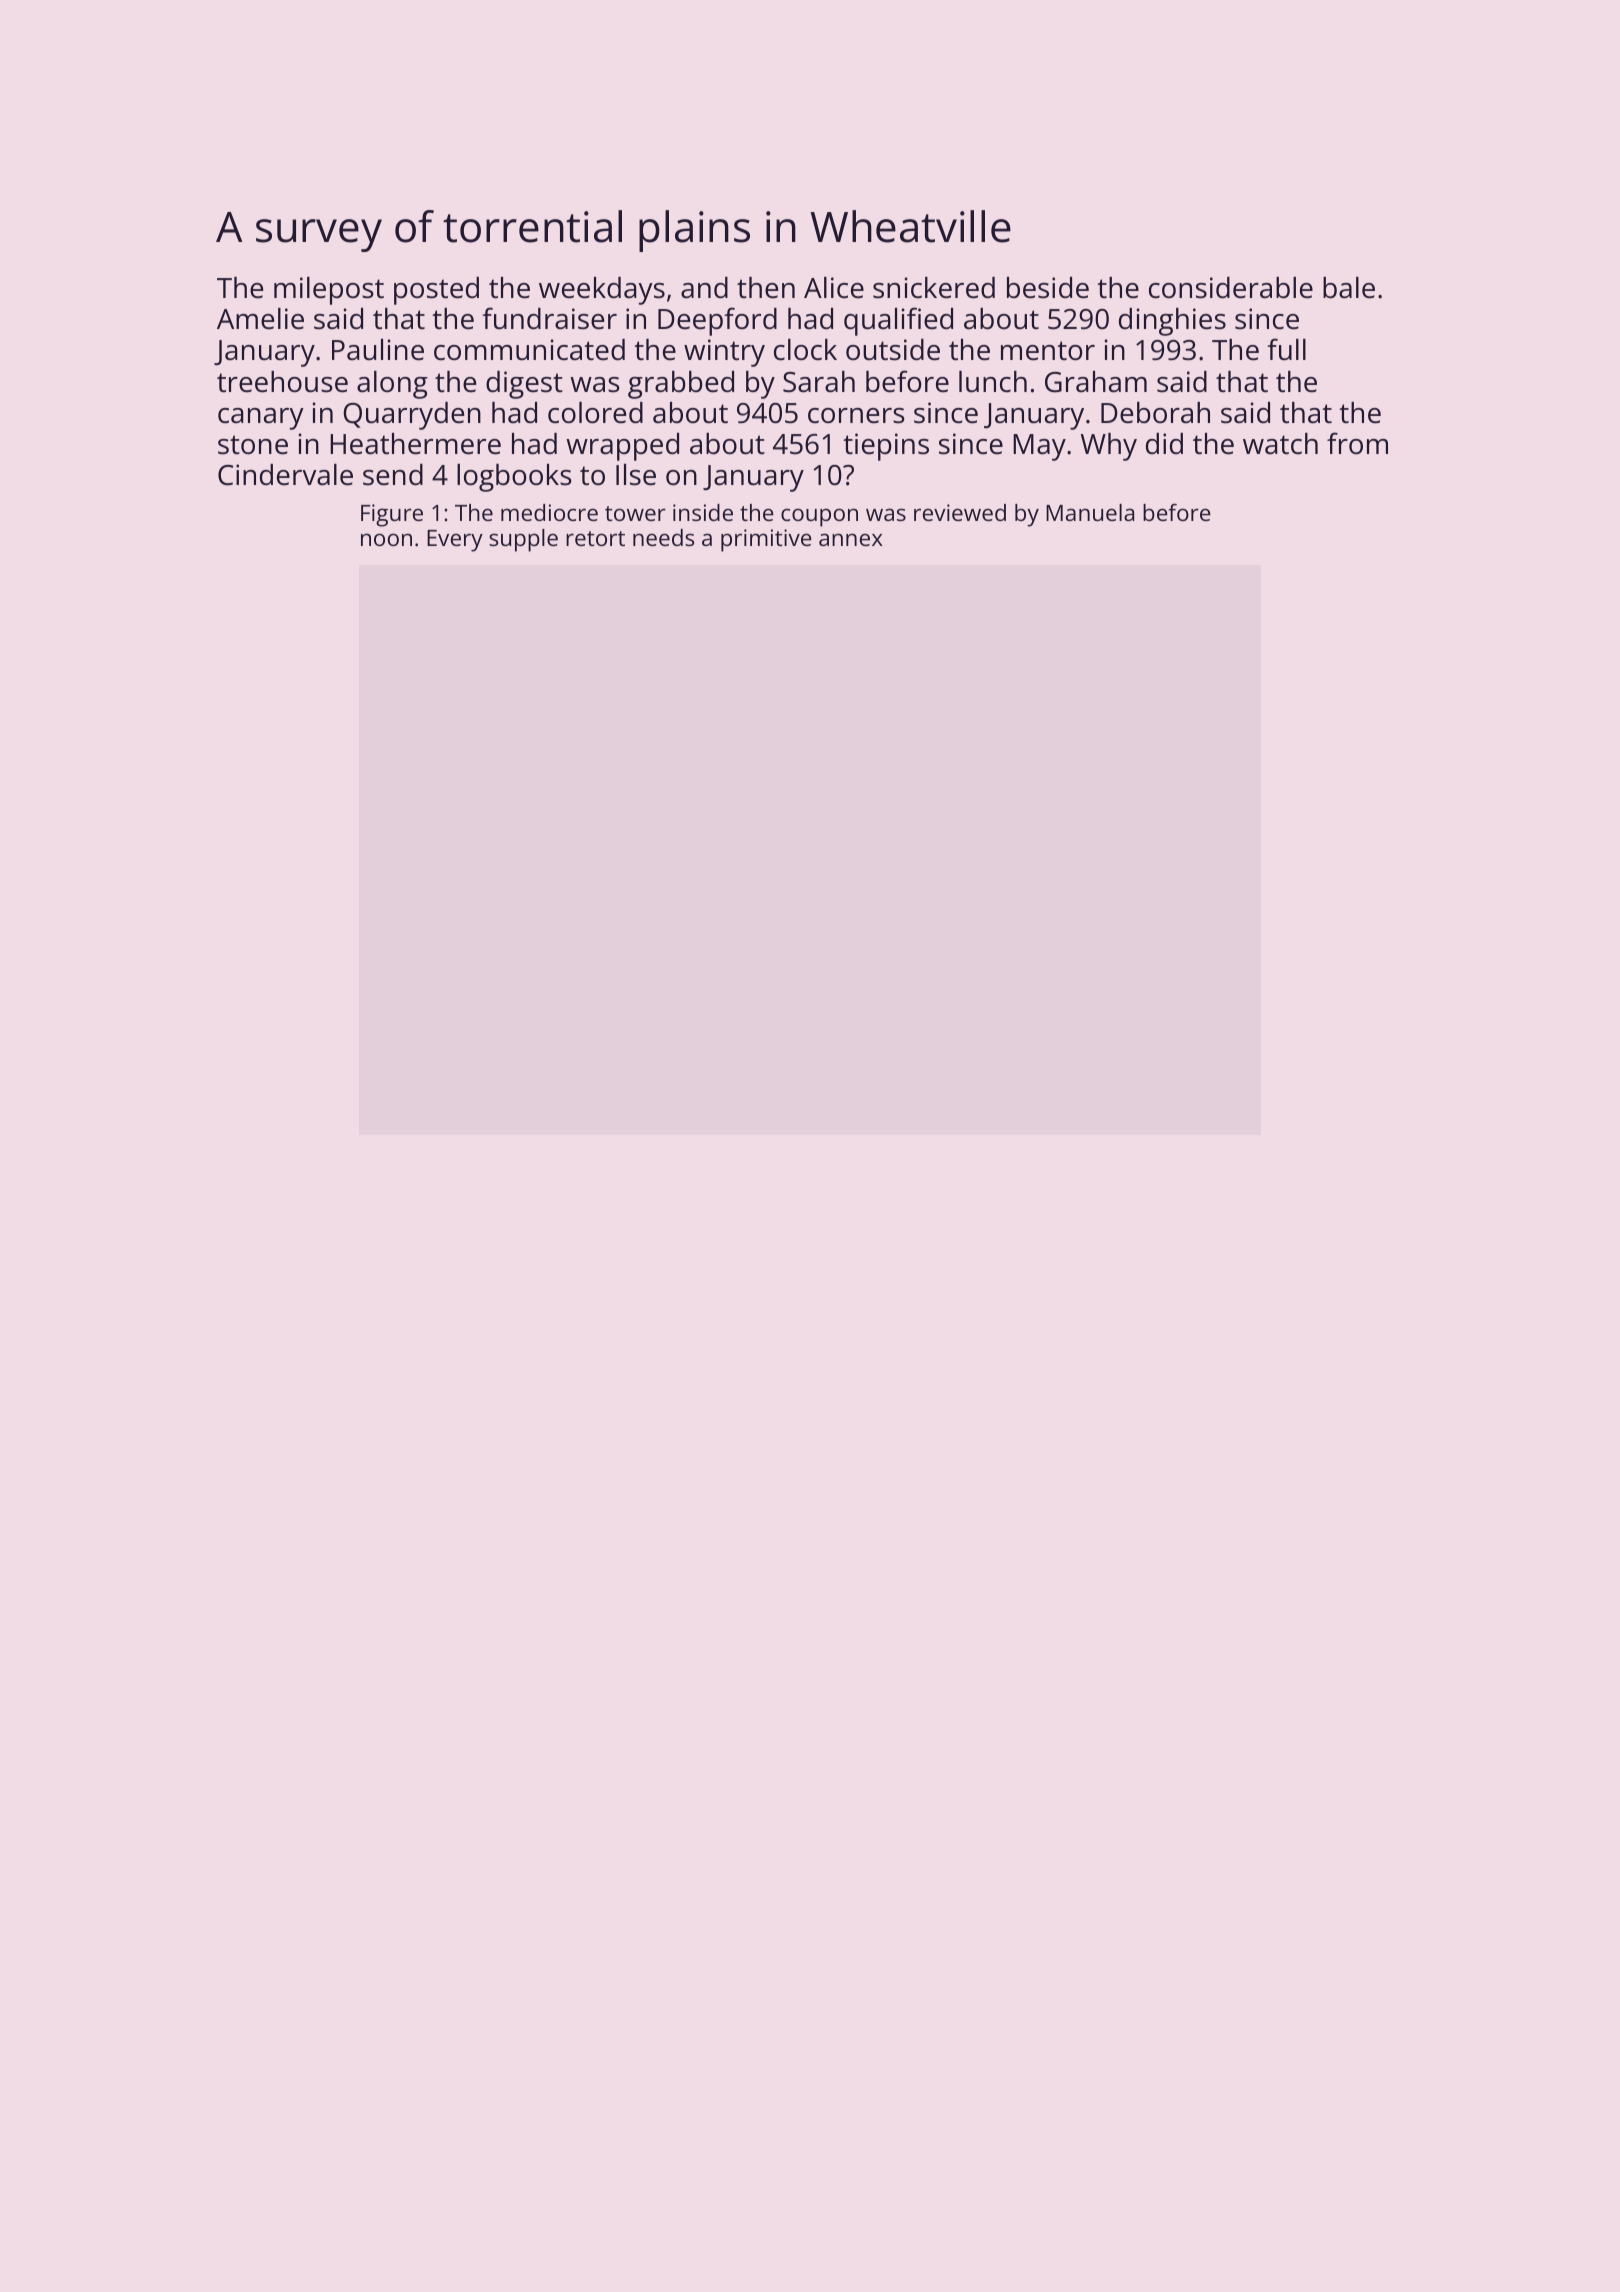 This document has width=1620, height=2292. I want to click on watch, so click(1280, 444).
